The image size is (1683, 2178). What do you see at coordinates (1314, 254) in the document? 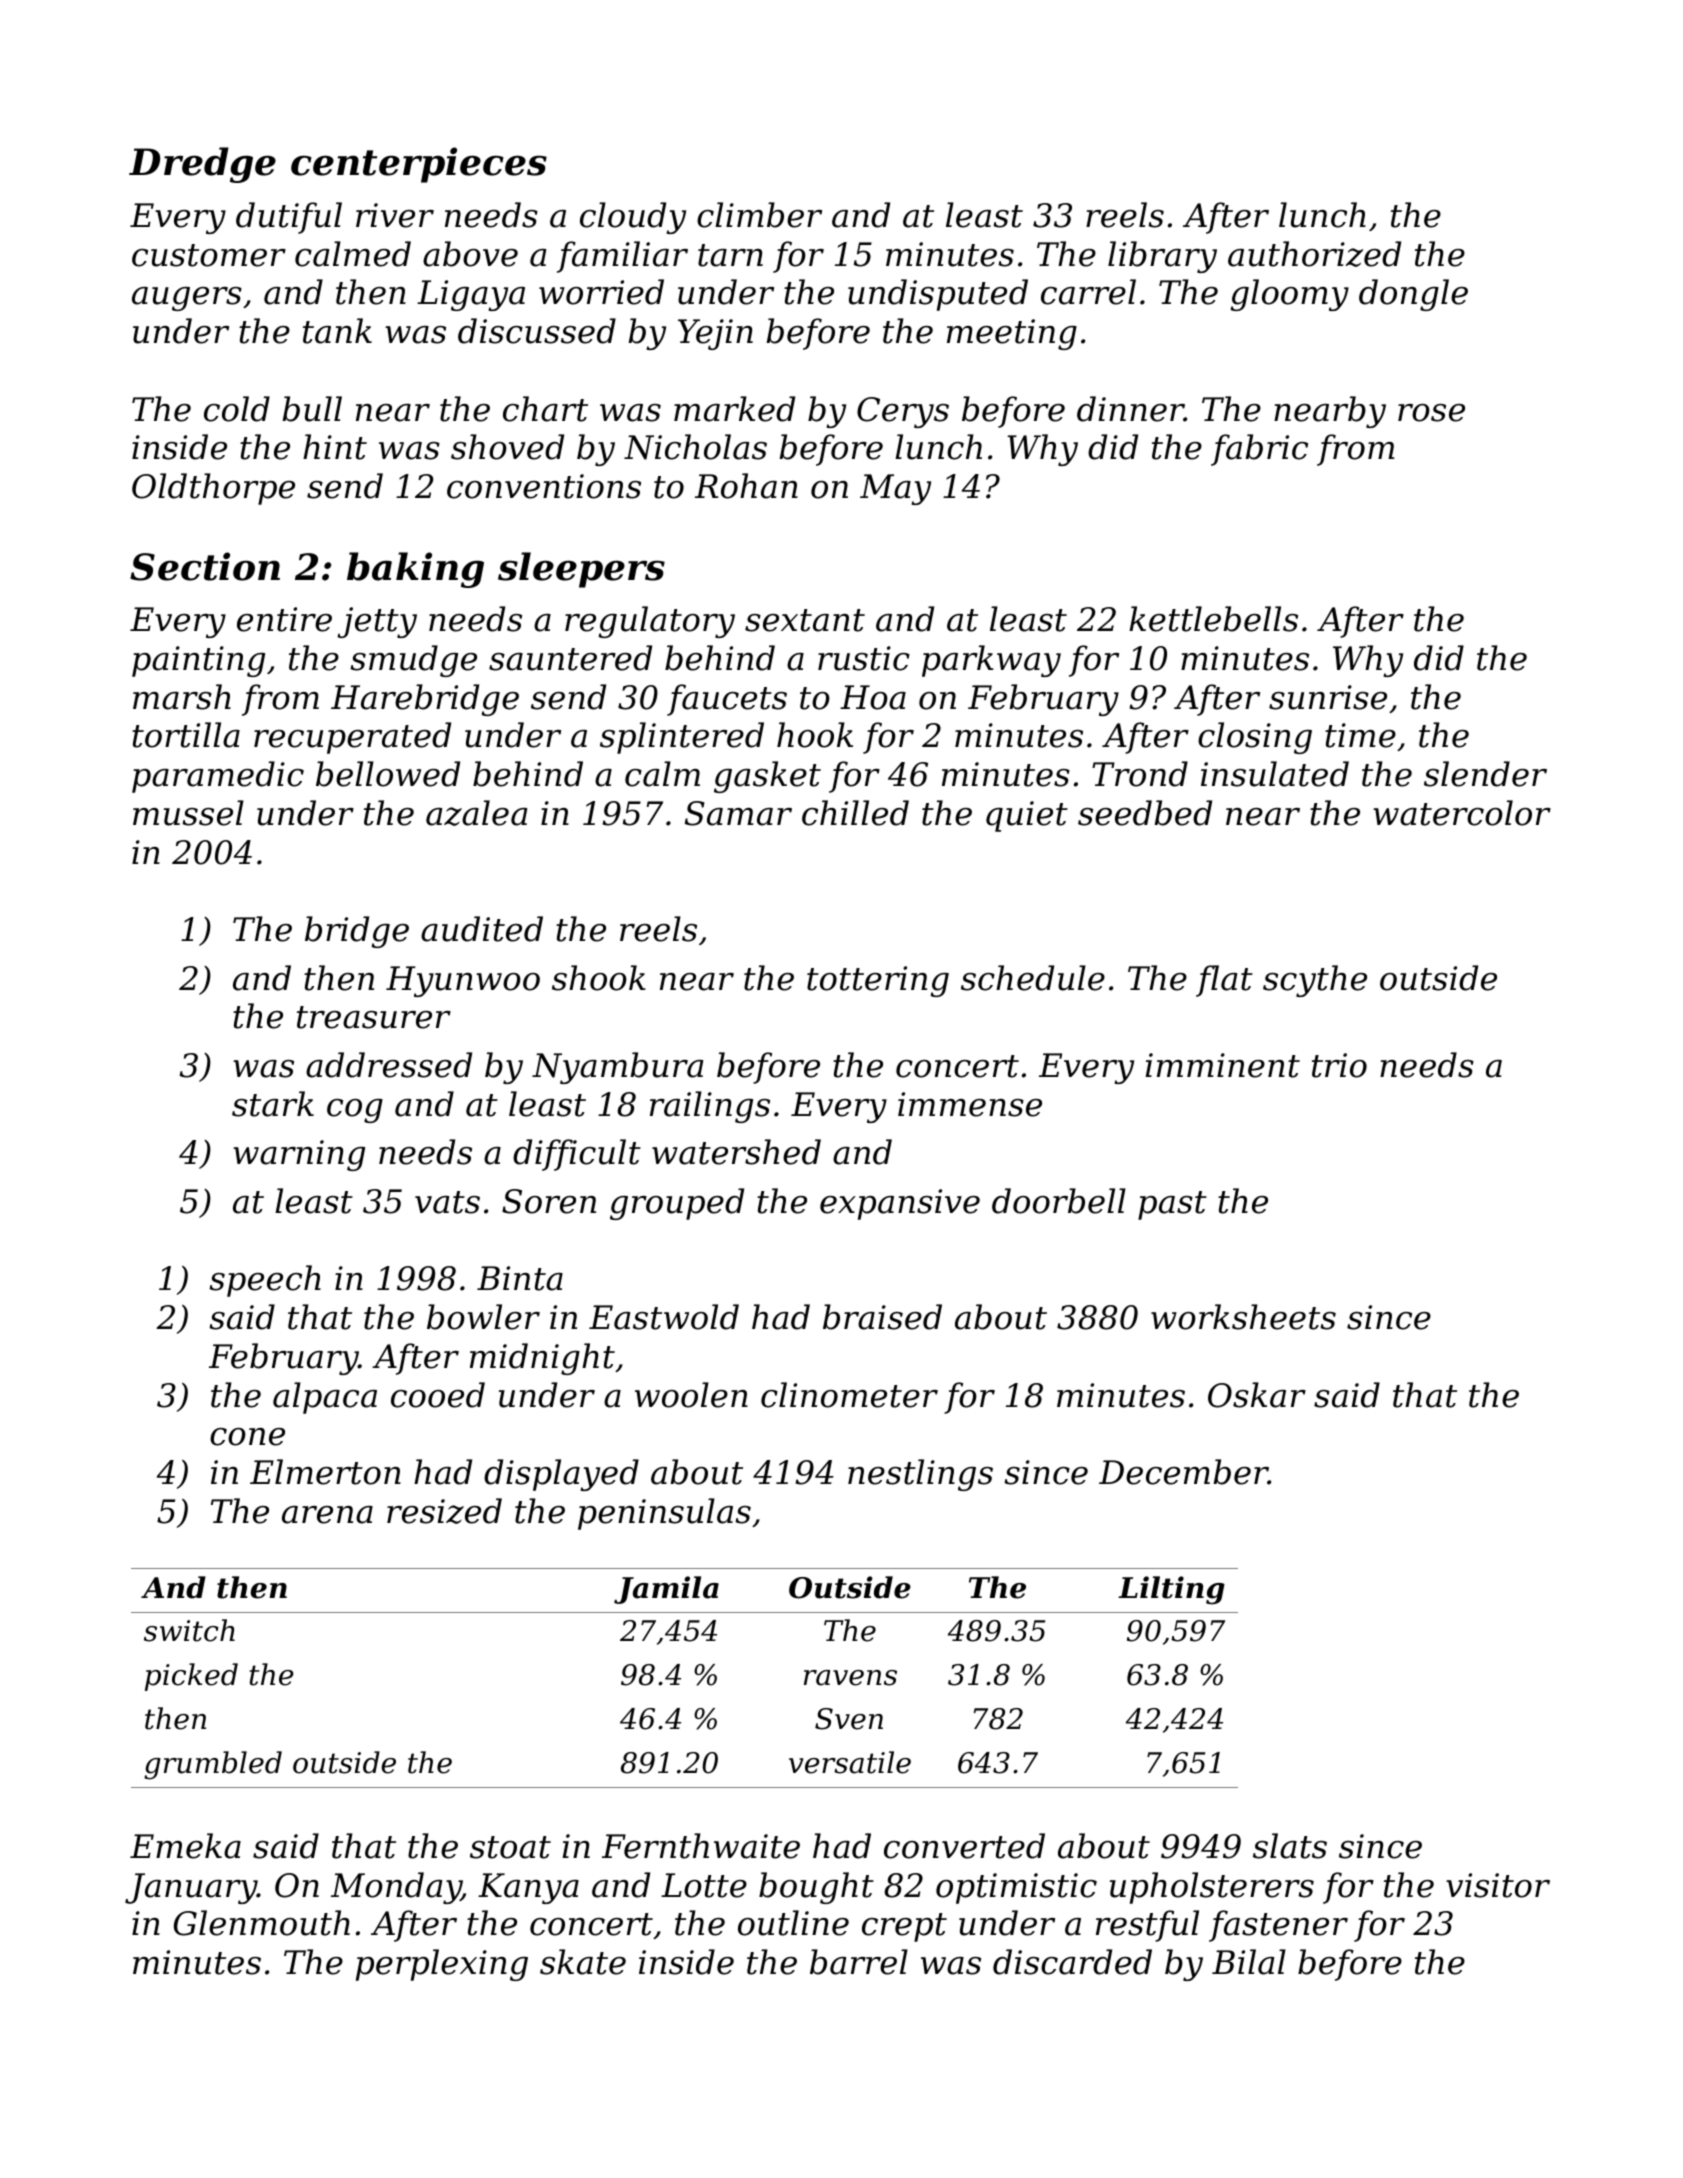
I see `authorized` at bounding box center [1314, 254].
